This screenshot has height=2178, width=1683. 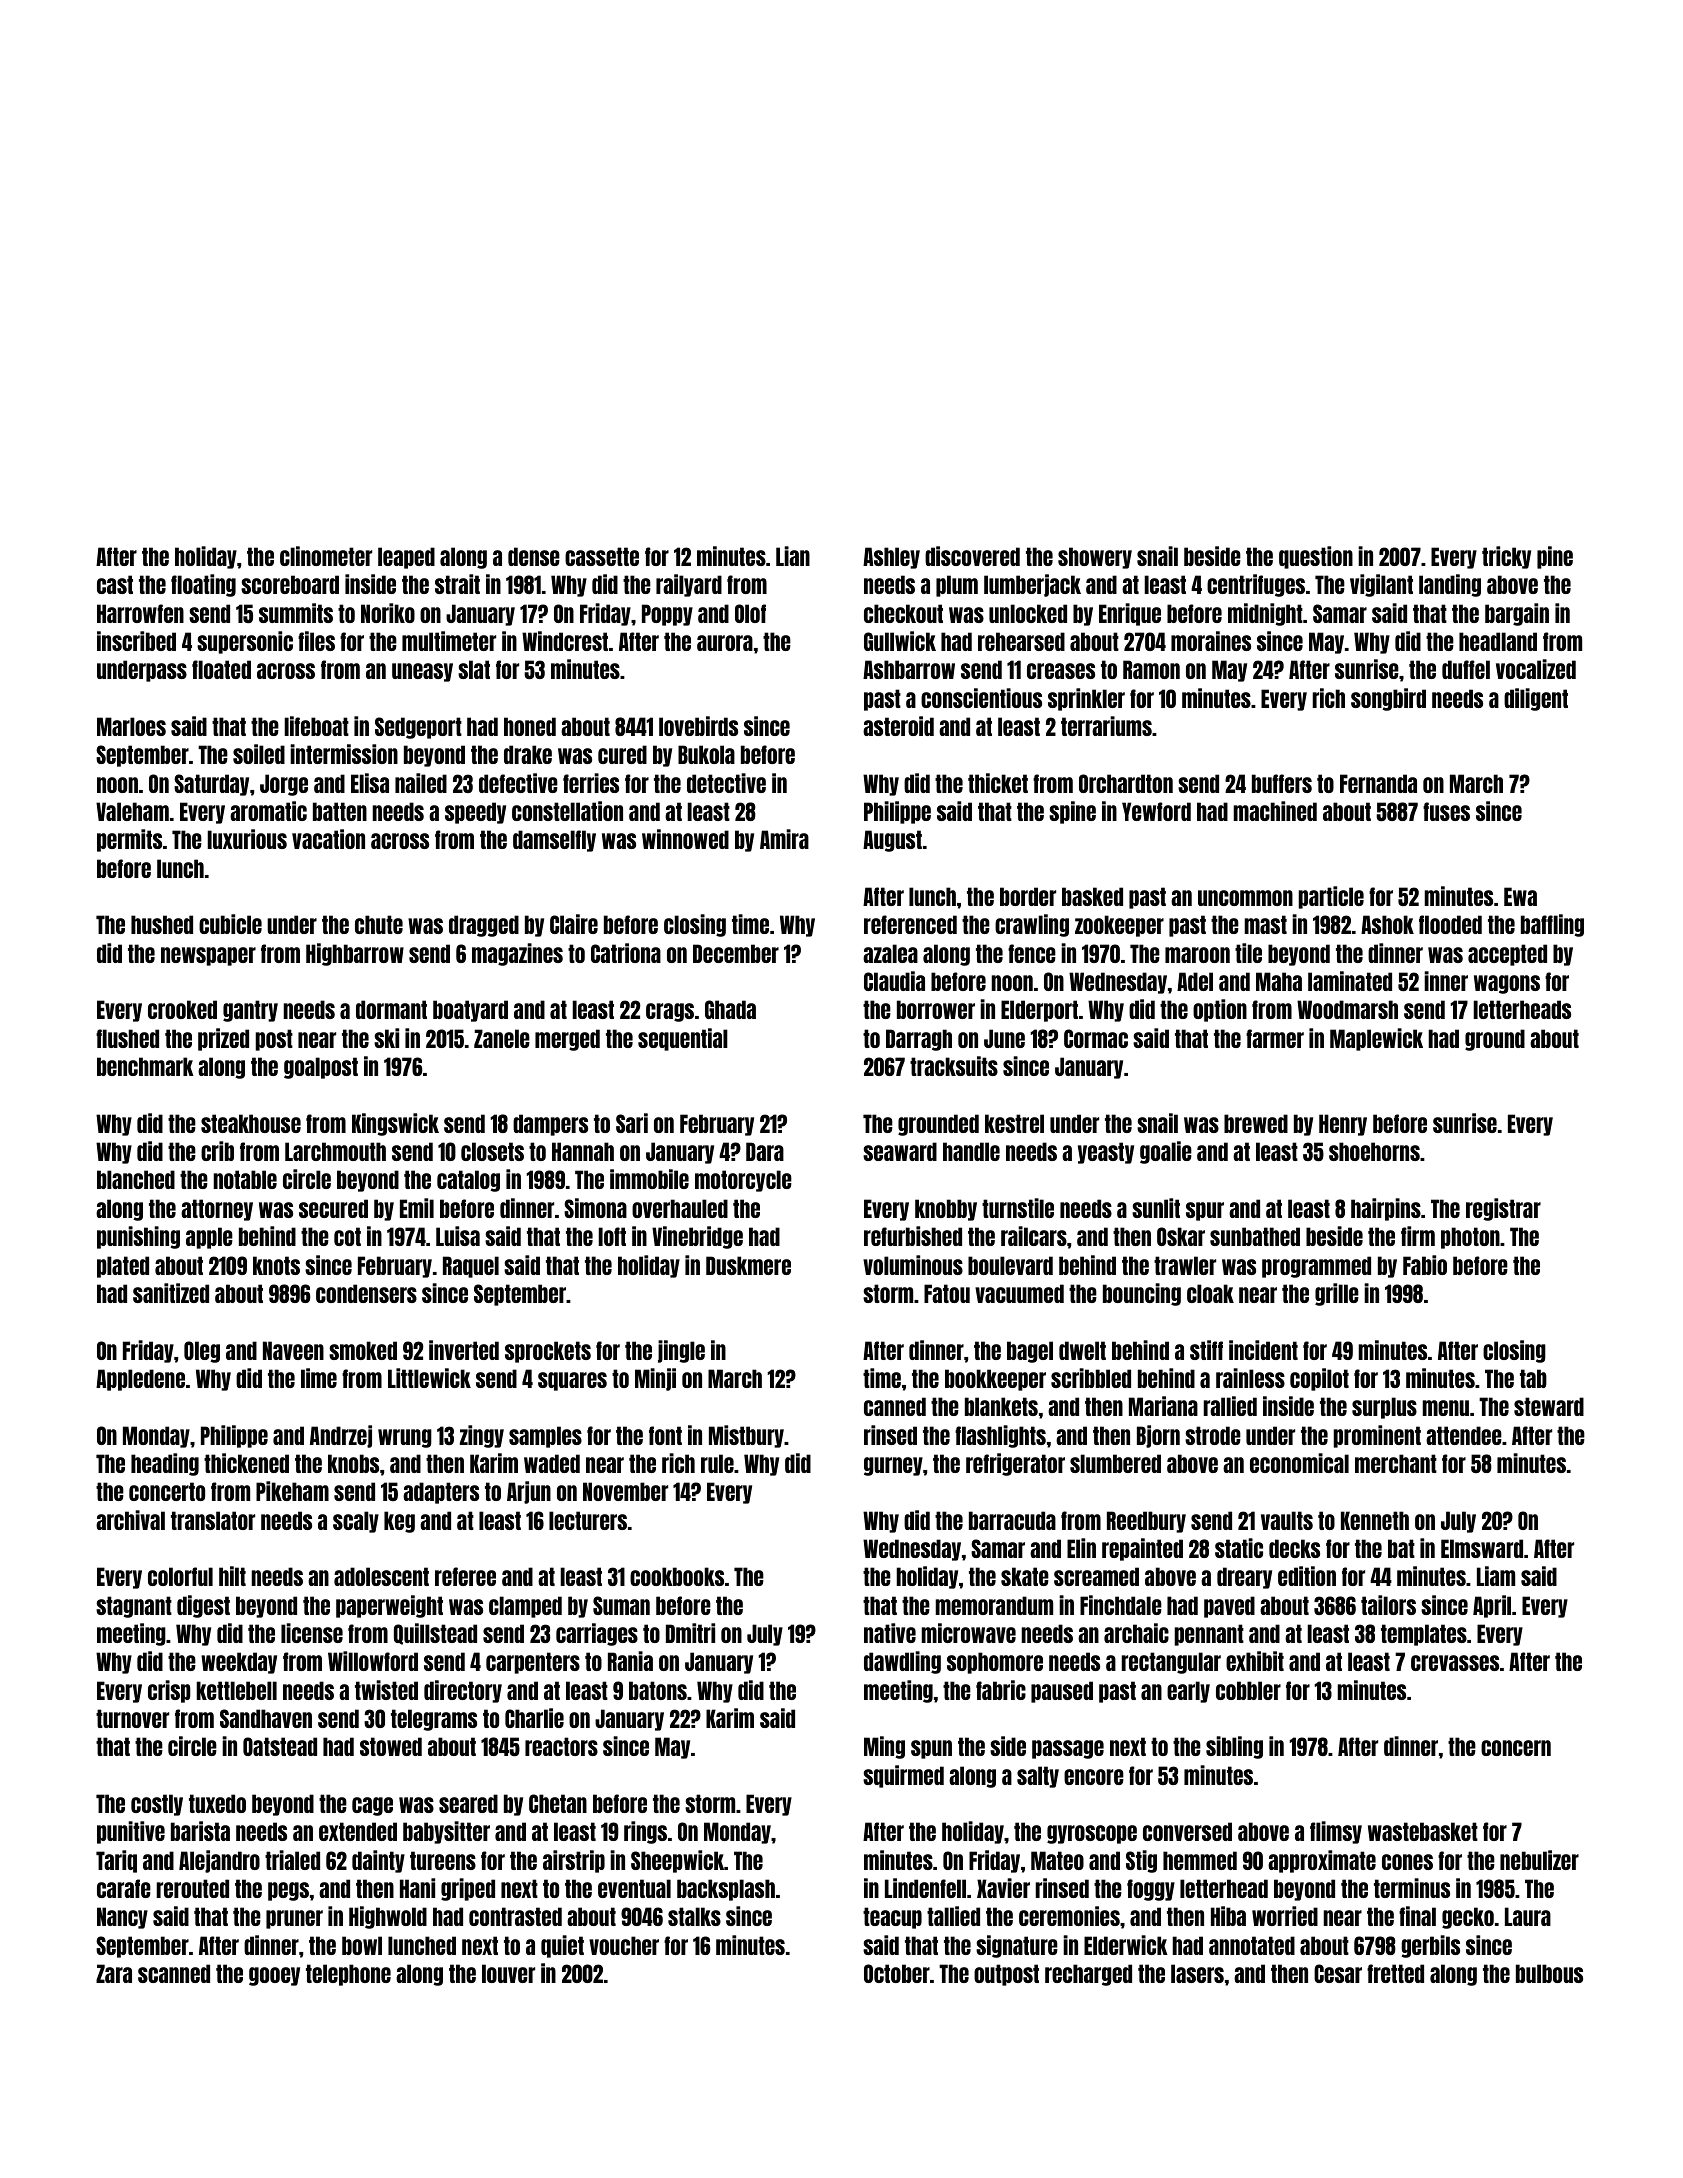 I want to click on question, so click(x=1316, y=557).
